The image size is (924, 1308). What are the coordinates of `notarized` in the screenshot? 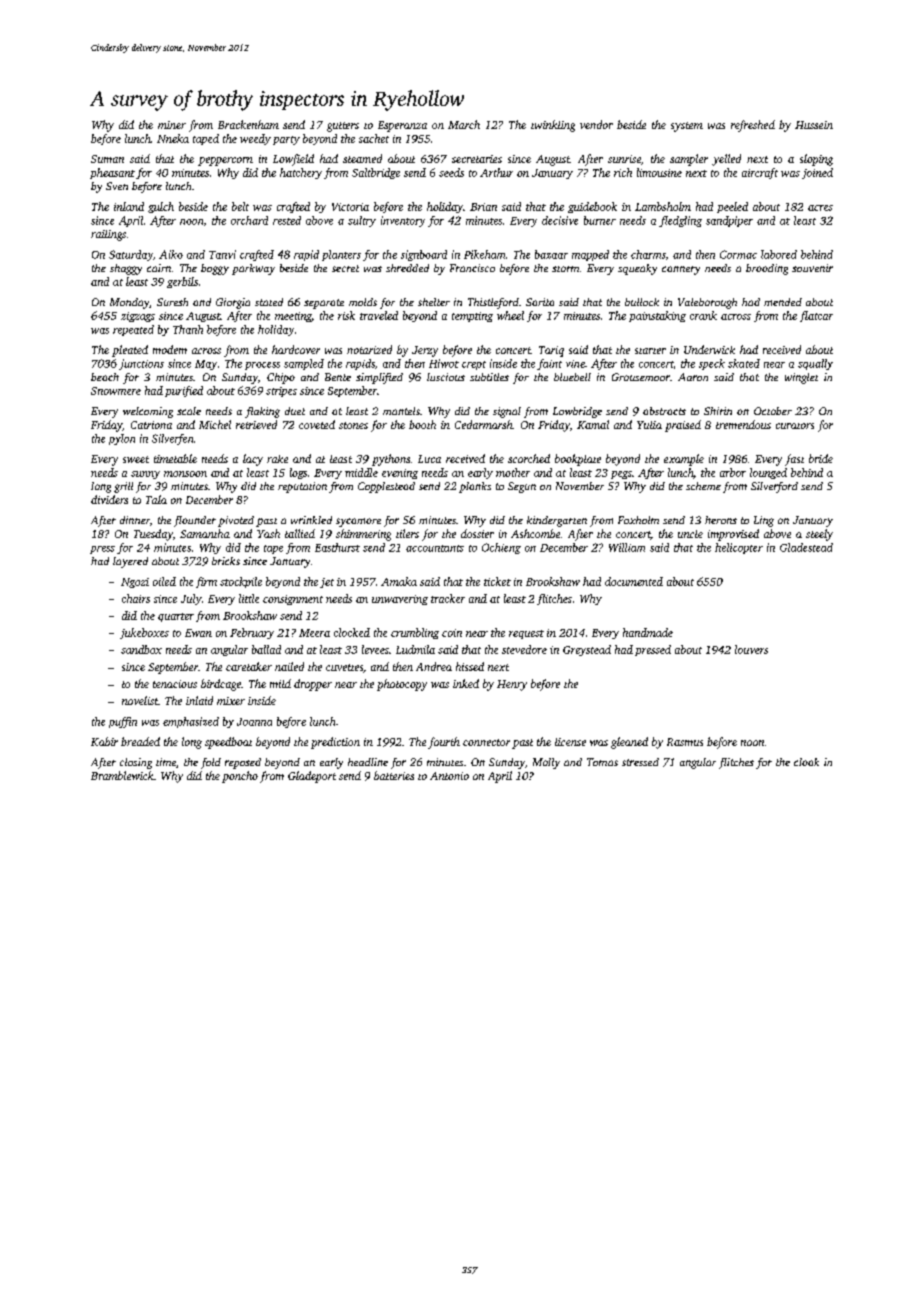 It's located at (369, 349).
